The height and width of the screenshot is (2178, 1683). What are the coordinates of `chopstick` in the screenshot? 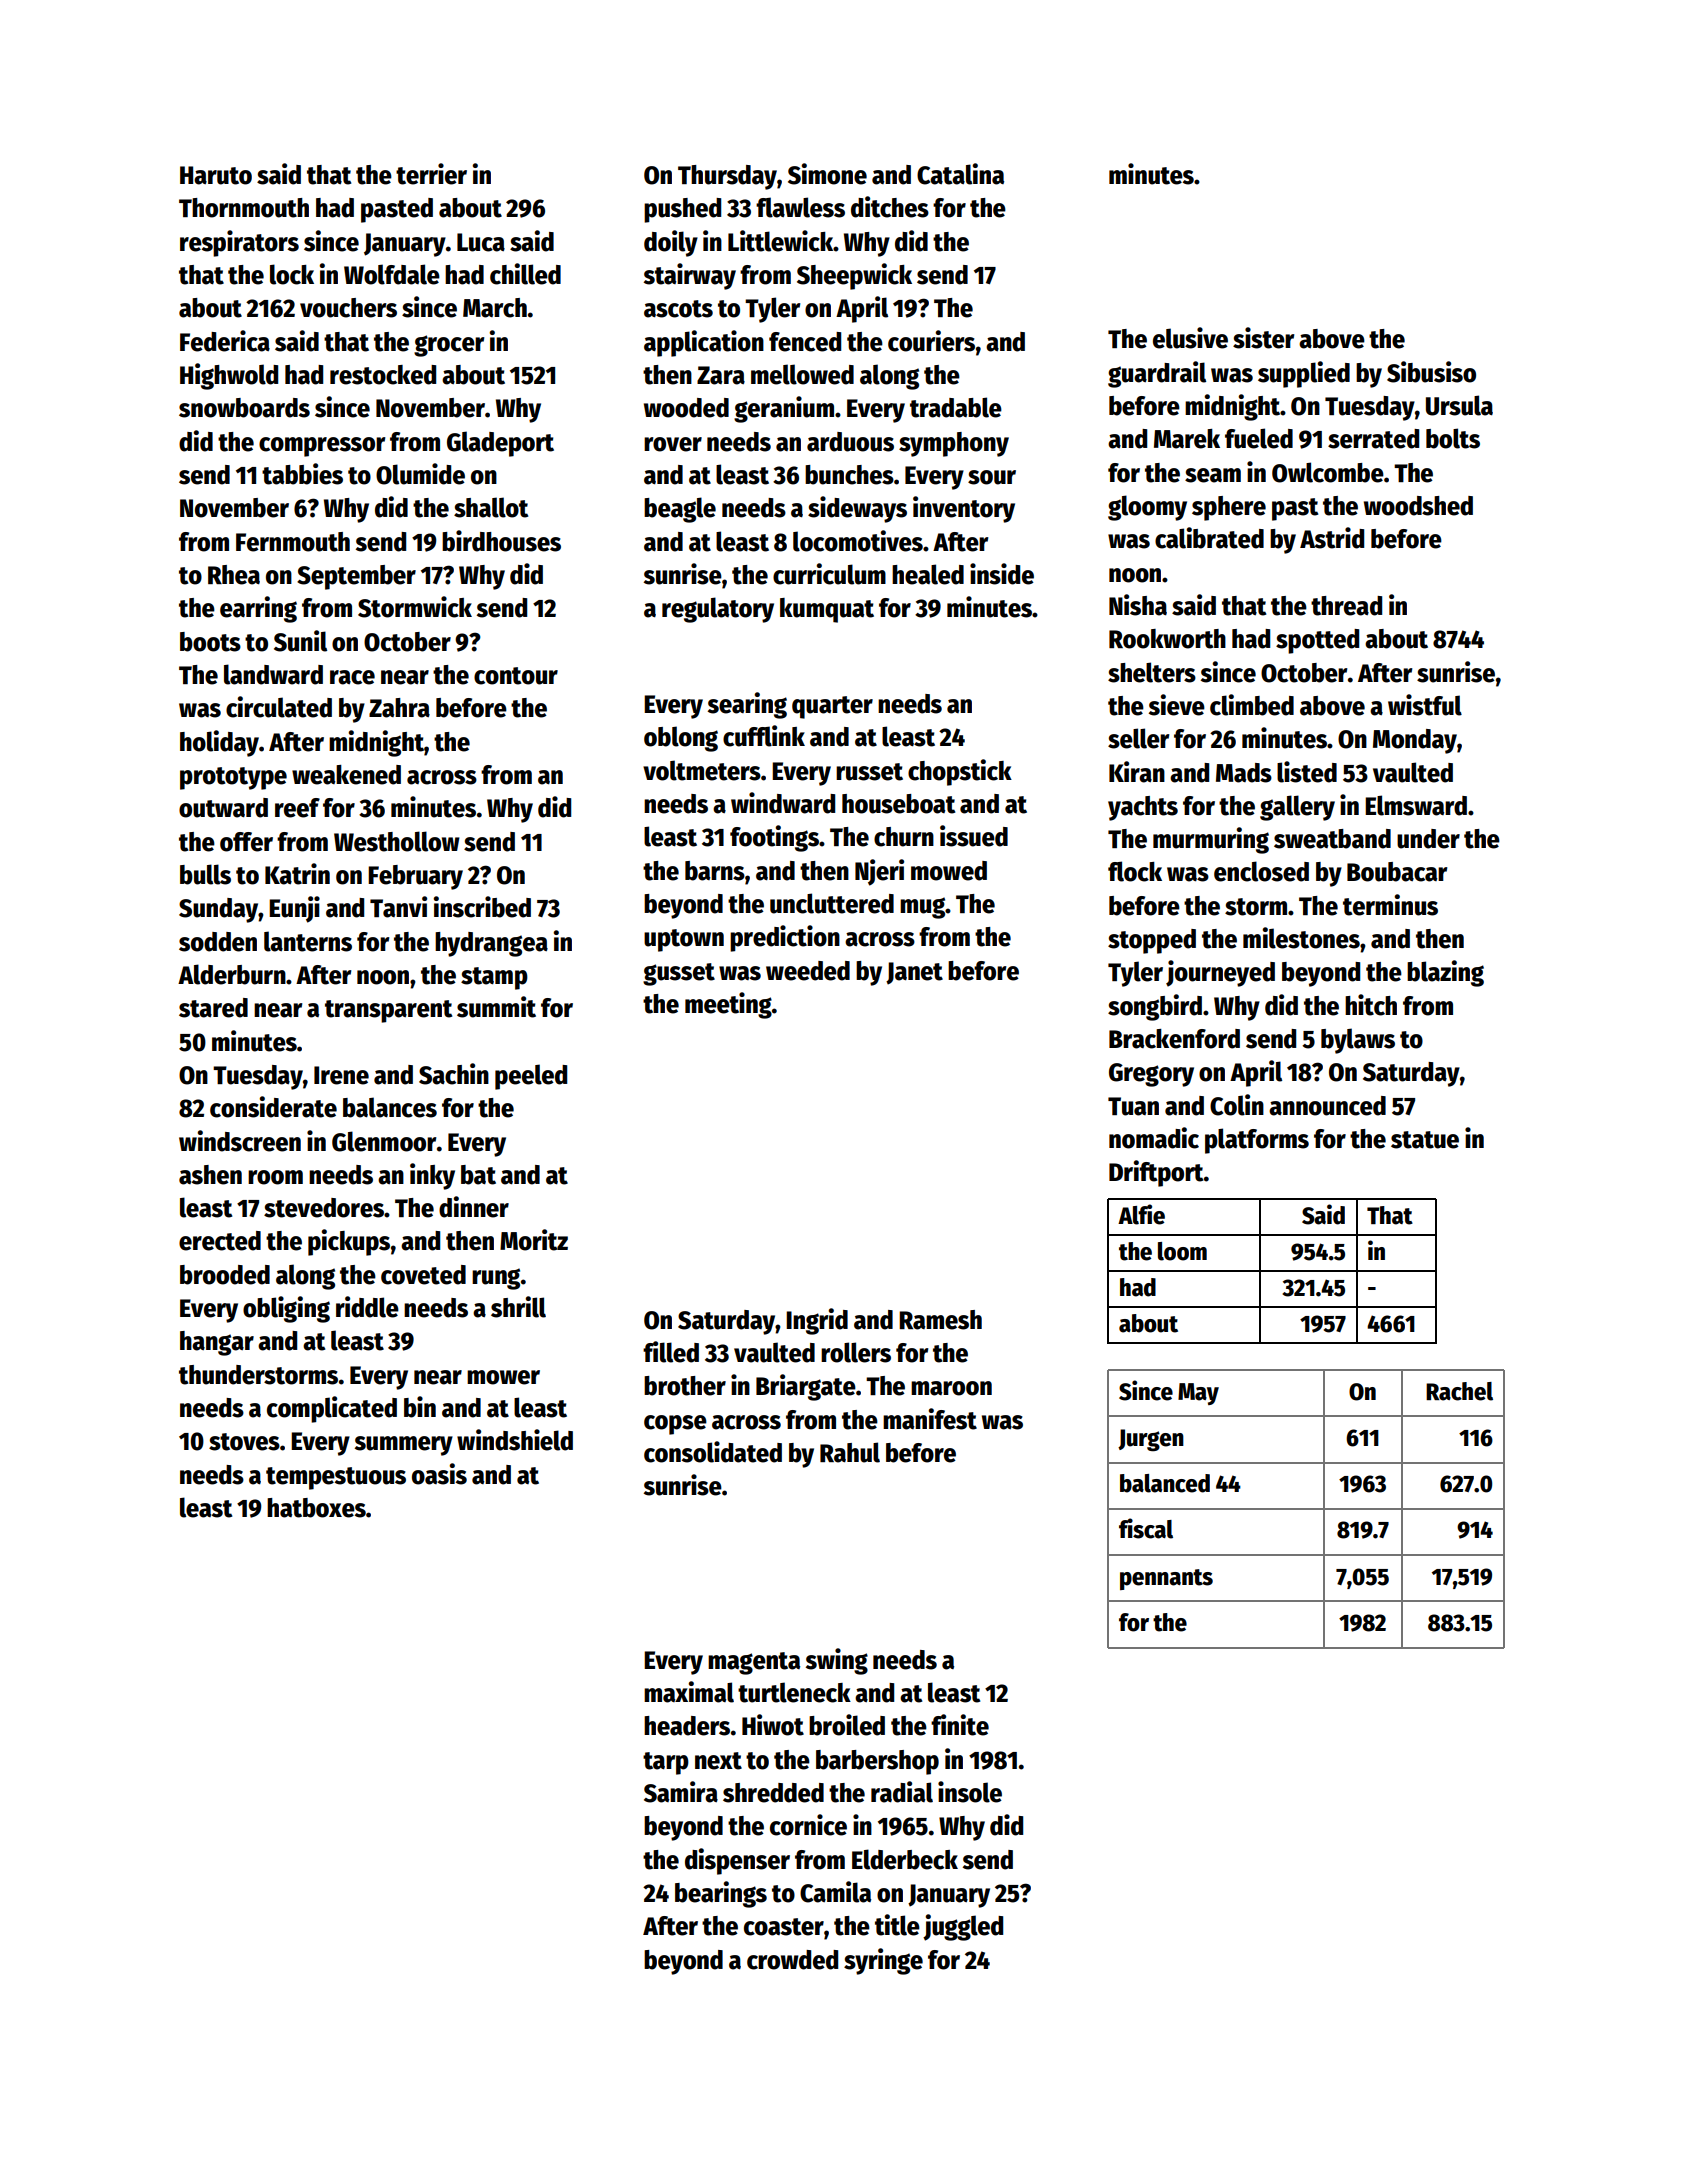 It's located at (960, 772).
